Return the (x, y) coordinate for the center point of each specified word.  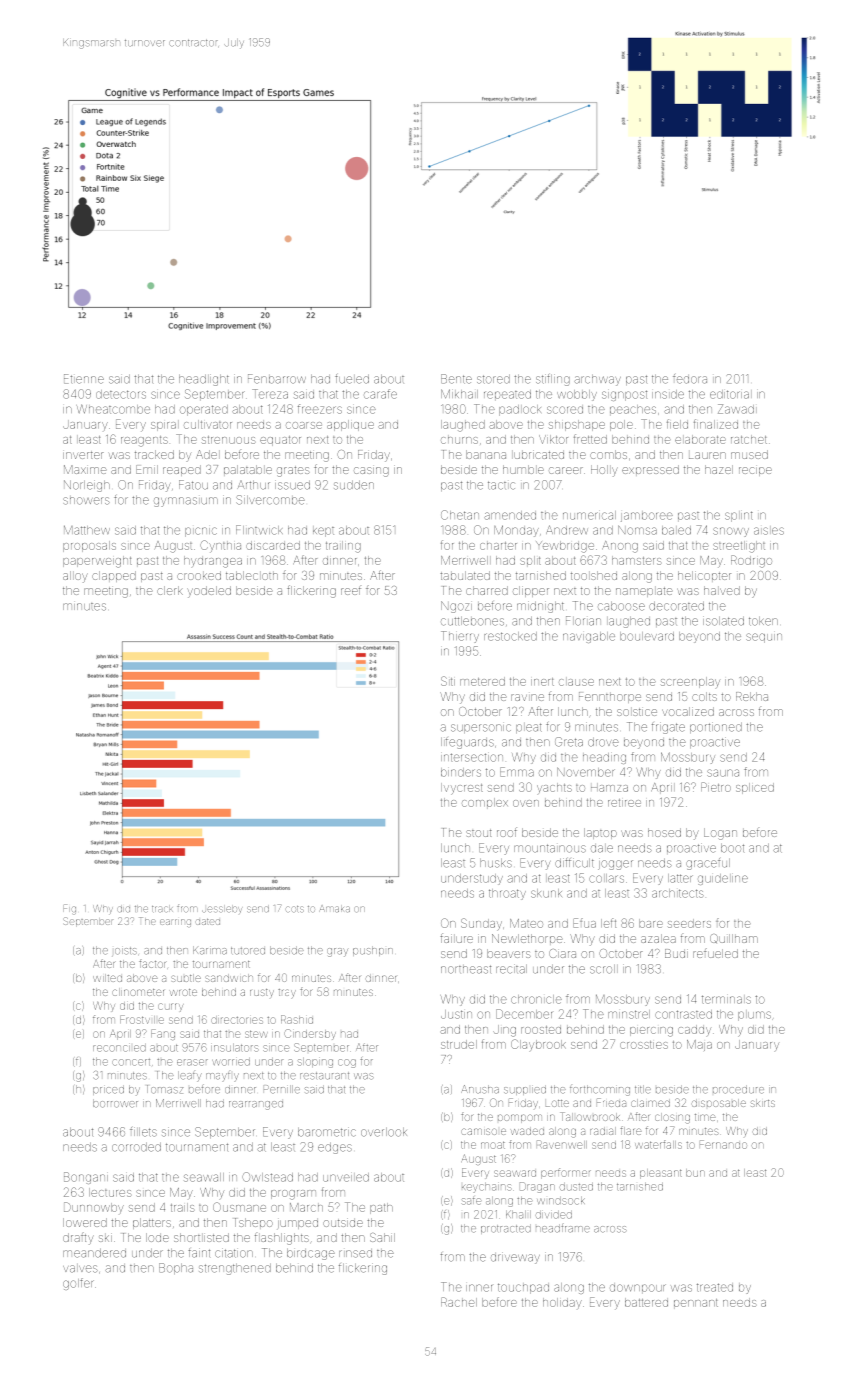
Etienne (84, 379)
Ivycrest (462, 789)
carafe (380, 394)
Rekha (752, 696)
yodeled (209, 592)
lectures (110, 1192)
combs (608, 454)
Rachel (459, 1302)
